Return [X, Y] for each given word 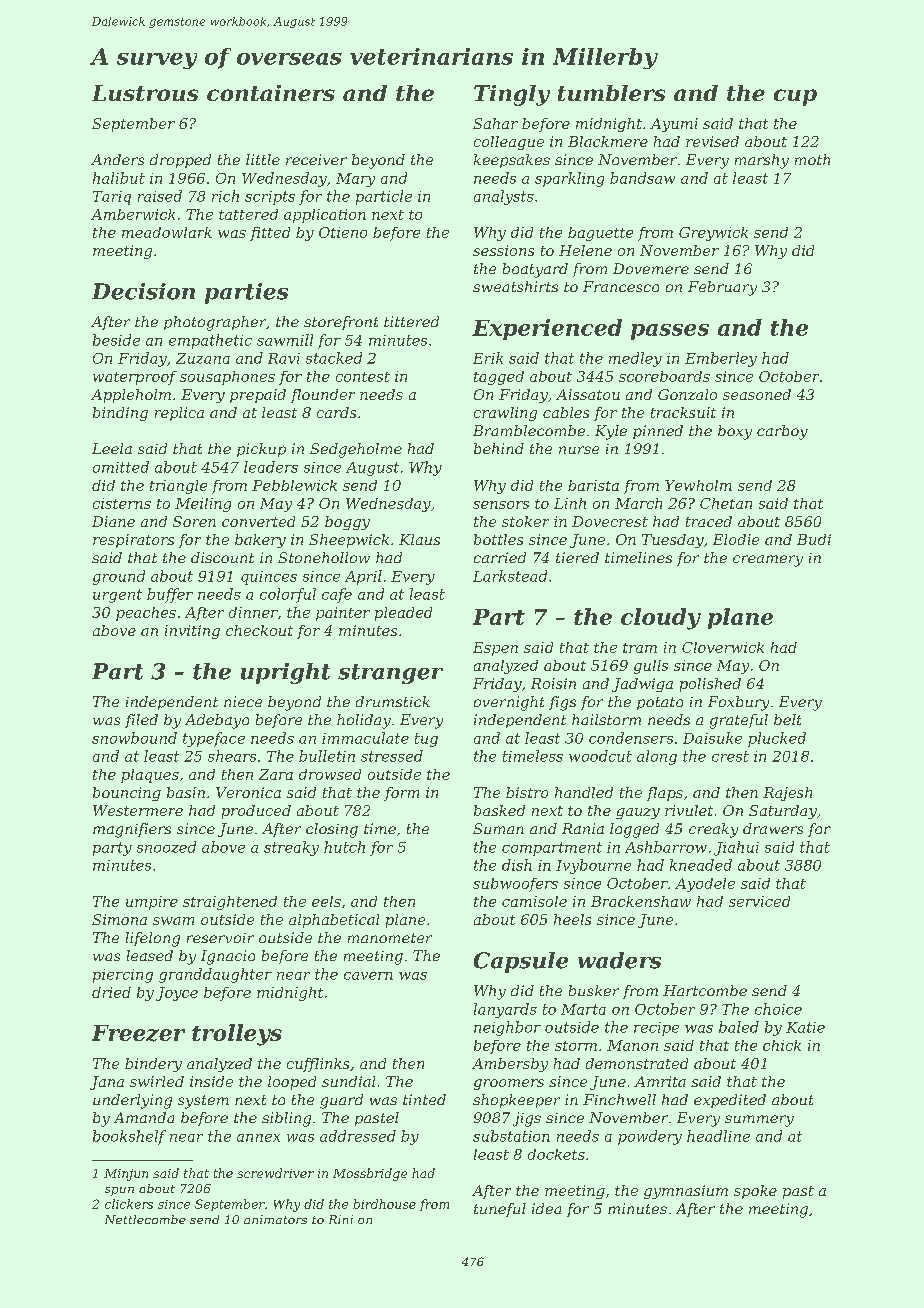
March [638, 503]
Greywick [713, 234]
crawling [505, 414]
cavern [368, 976]
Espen [495, 649]
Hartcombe [705, 990]
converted [258, 521]
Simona [119, 919]
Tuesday [673, 541]
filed [141, 721]
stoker [525, 521]
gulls [651, 667]
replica [179, 414]
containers [271, 93]
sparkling [569, 179]
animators [275, 1219]
